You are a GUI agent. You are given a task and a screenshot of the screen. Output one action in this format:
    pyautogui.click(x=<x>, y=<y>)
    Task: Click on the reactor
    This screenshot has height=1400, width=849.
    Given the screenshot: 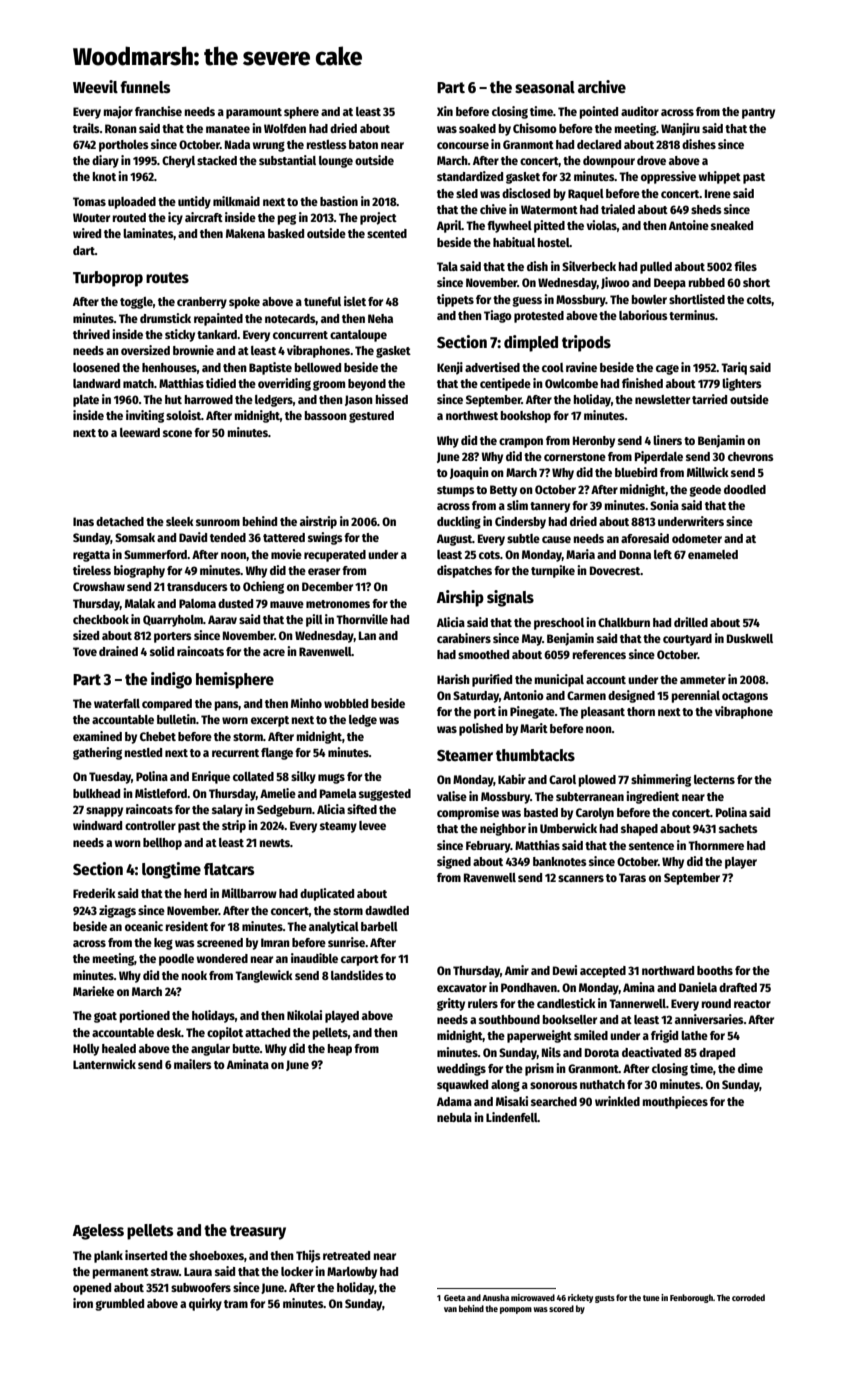 What is the action you would take?
    pyautogui.click(x=752, y=1004)
